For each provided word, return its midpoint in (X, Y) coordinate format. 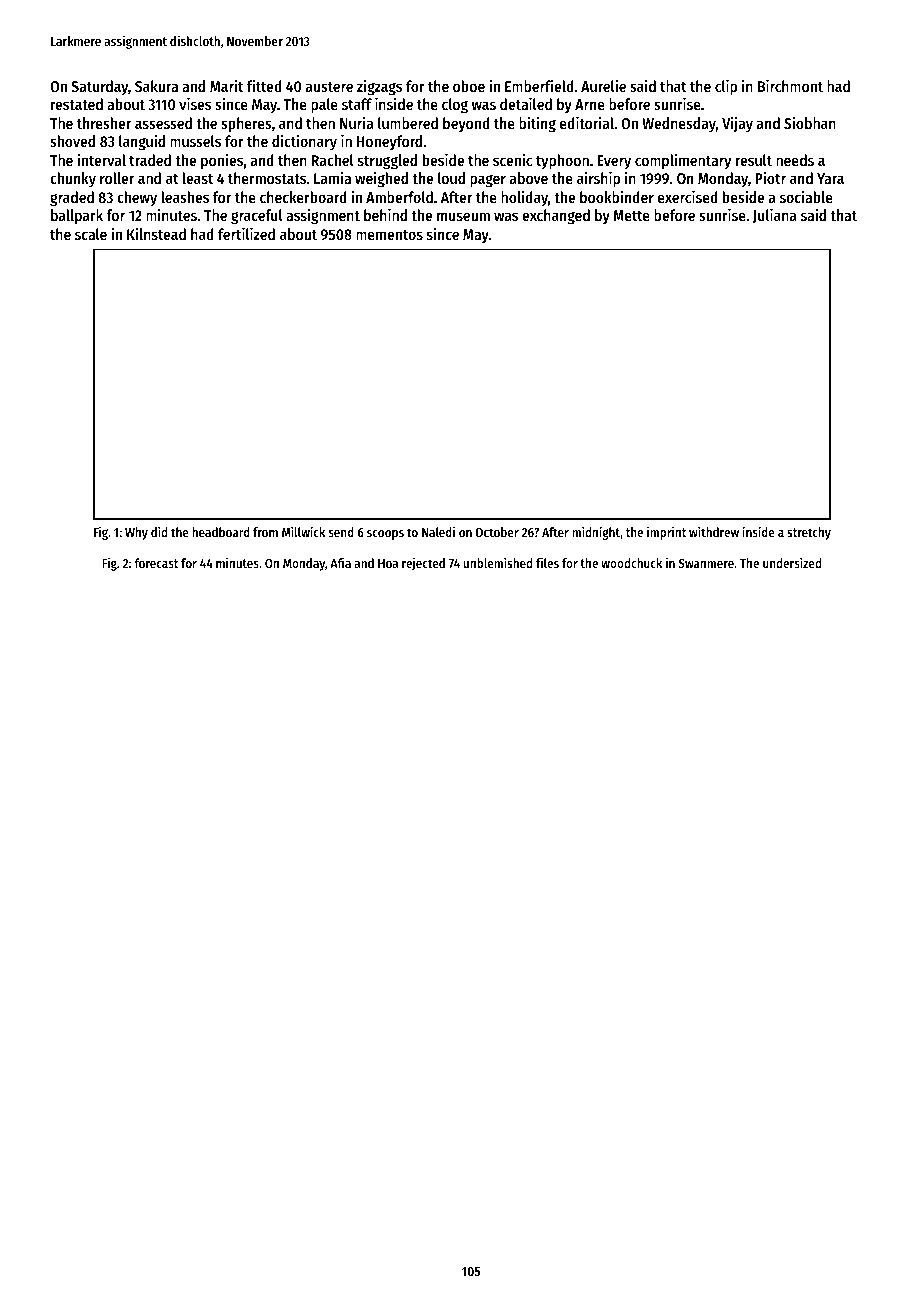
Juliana (774, 215)
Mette (631, 215)
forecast (156, 563)
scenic (512, 160)
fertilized (246, 233)
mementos (389, 235)
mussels (195, 141)
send (341, 532)
